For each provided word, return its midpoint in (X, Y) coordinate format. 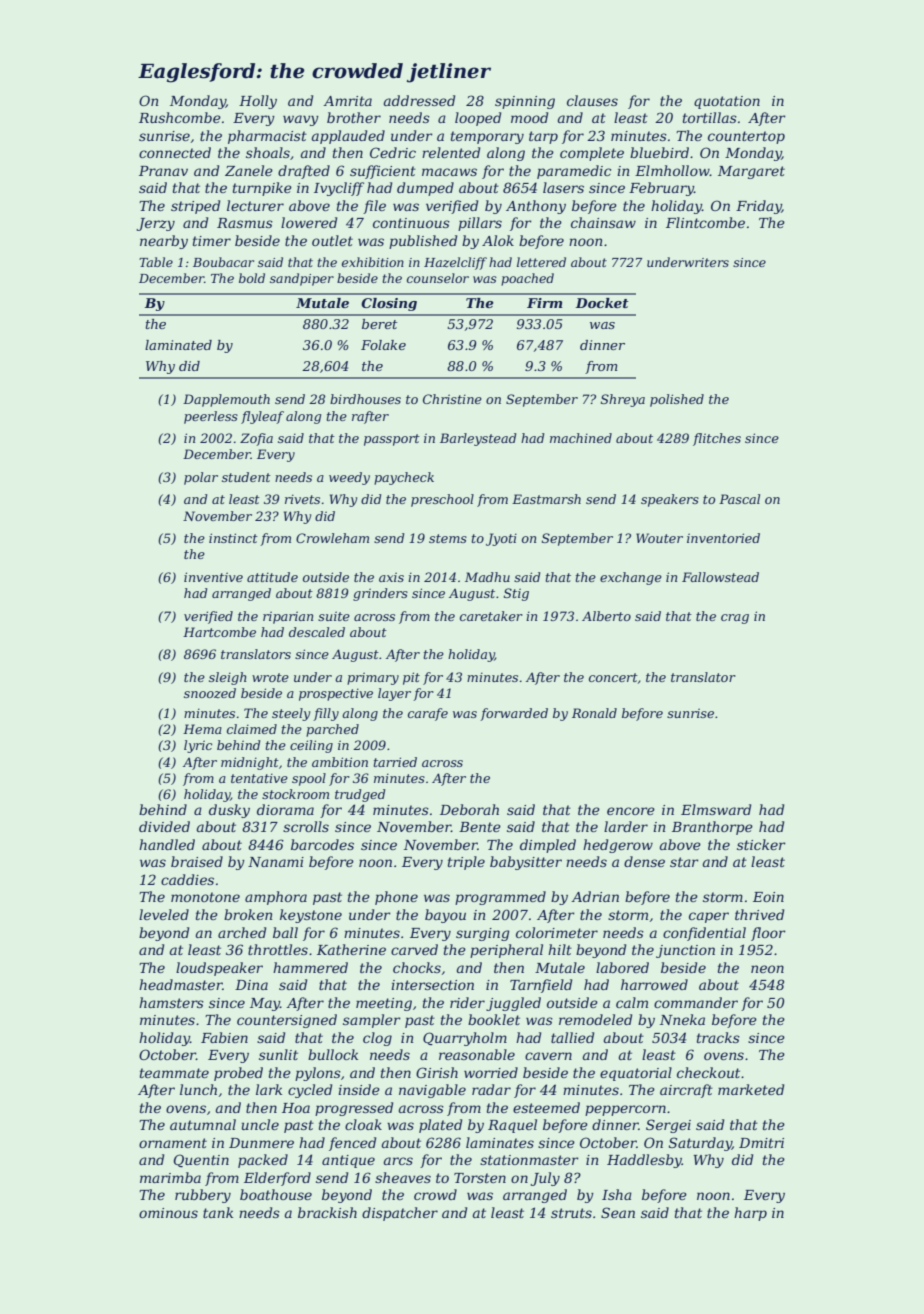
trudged (360, 795)
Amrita (347, 101)
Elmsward (716, 809)
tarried (395, 762)
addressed (419, 100)
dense (644, 861)
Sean (618, 1212)
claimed (252, 729)
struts (571, 1213)
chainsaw (603, 222)
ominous (168, 1213)
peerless (211, 417)
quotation (727, 102)
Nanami (276, 862)
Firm (544, 303)
